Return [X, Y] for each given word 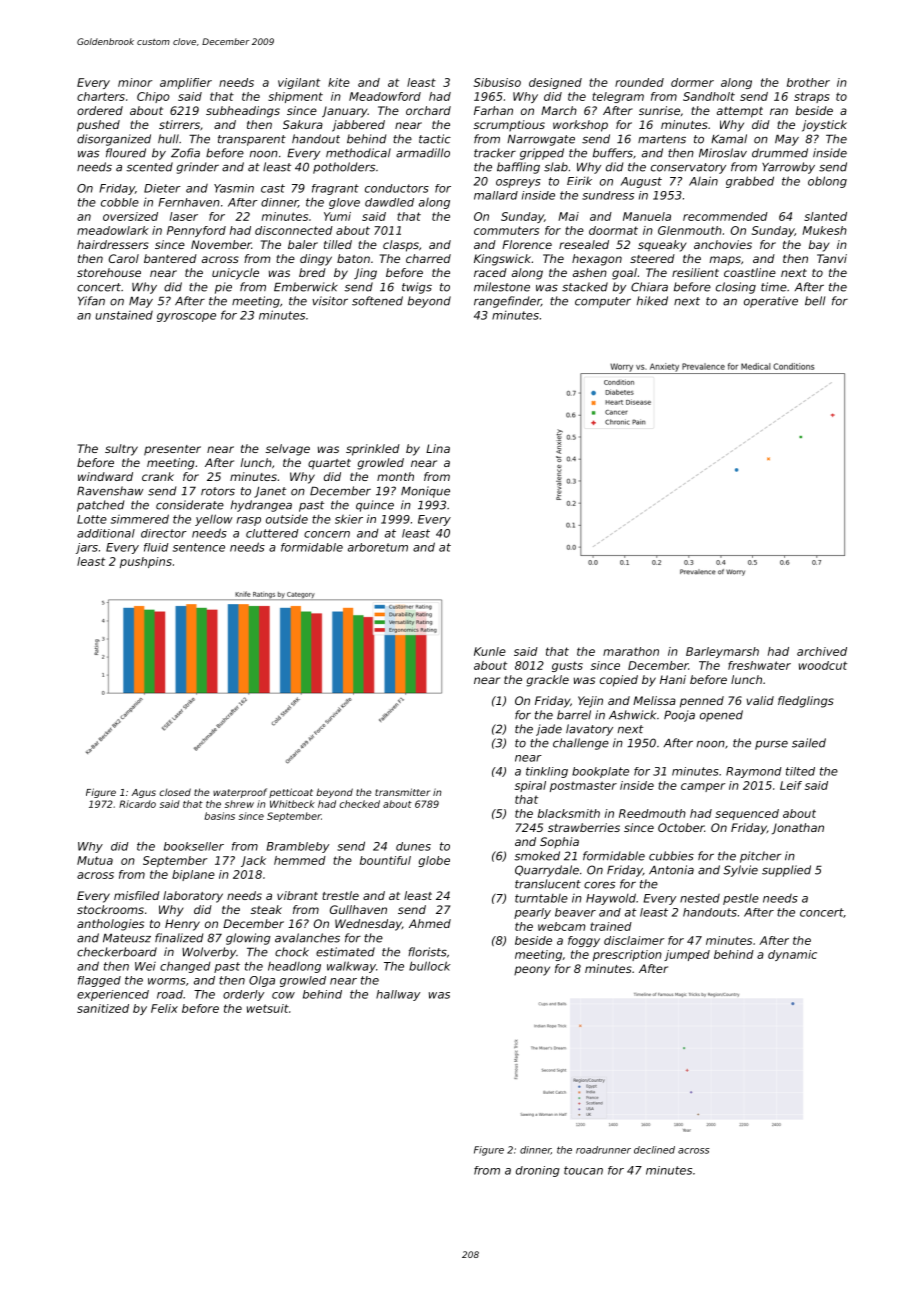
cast [273, 188]
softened [377, 301]
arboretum [378, 547]
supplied [786, 871]
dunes [413, 846]
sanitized [103, 1008]
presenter [172, 450]
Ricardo [137, 804]
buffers [613, 153]
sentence [199, 547]
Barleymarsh [722, 652]
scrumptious [509, 125]
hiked [652, 301]
